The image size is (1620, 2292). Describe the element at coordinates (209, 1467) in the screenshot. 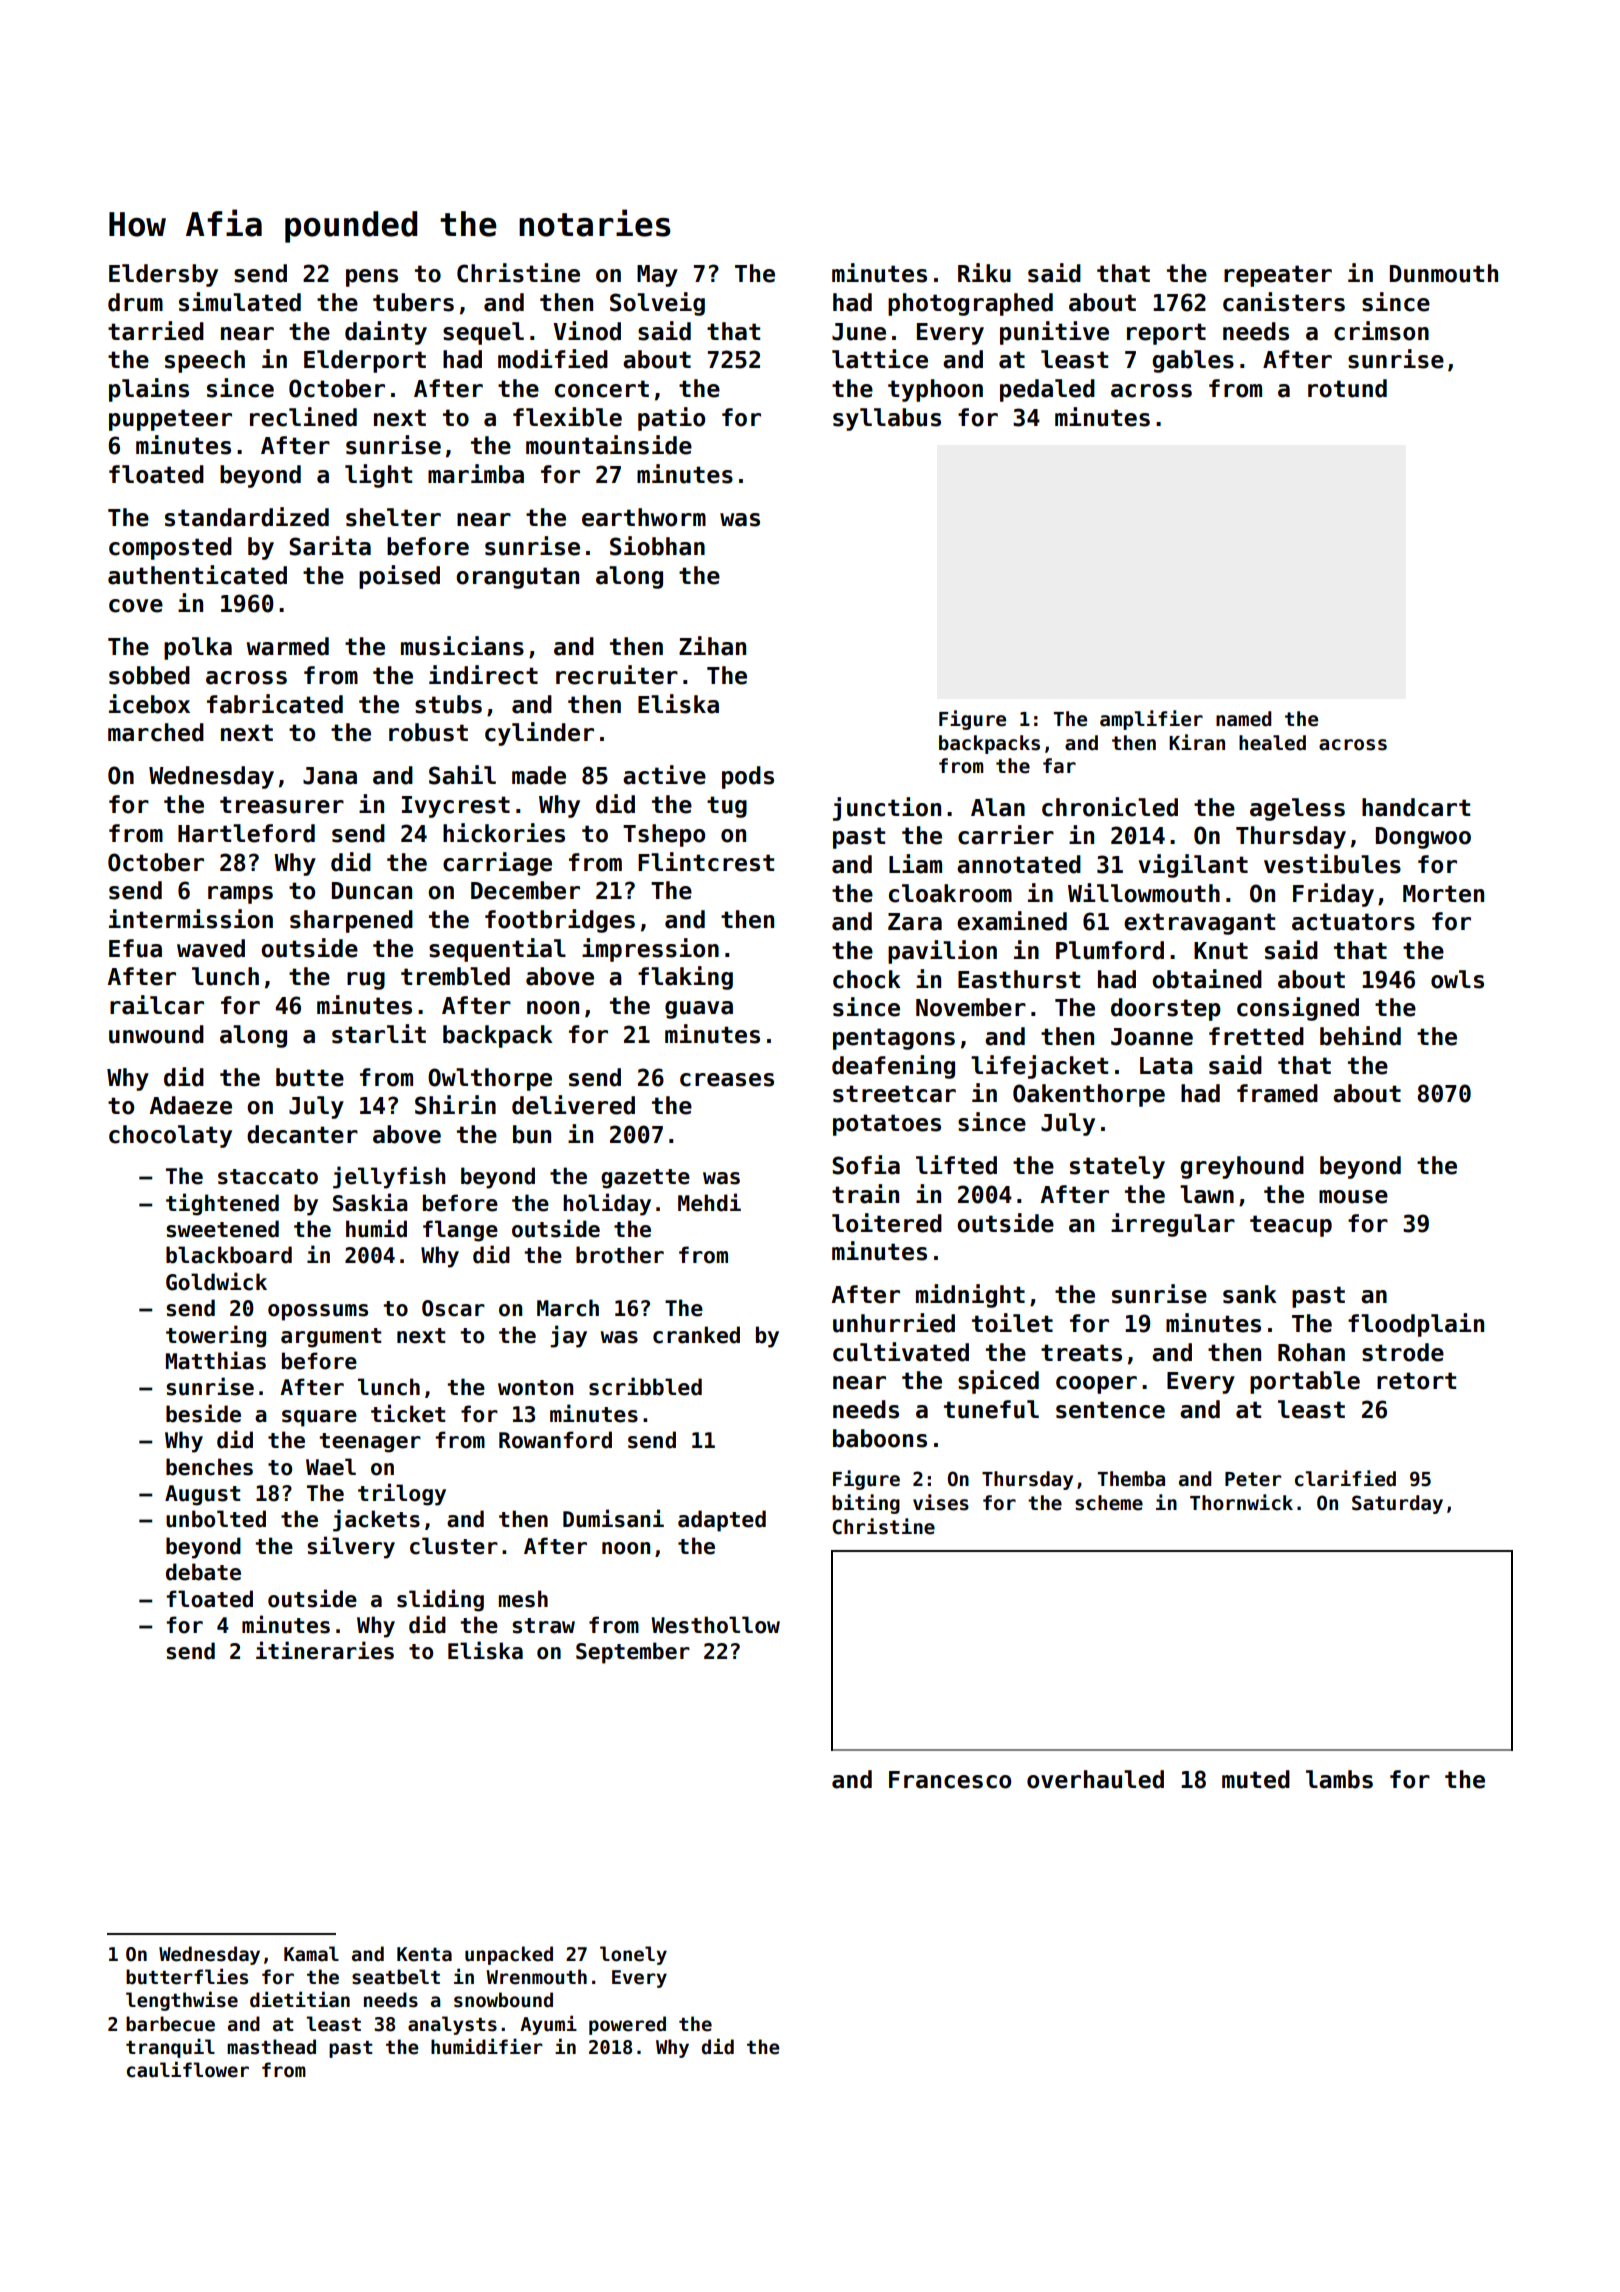

I see `benches` at that location.
